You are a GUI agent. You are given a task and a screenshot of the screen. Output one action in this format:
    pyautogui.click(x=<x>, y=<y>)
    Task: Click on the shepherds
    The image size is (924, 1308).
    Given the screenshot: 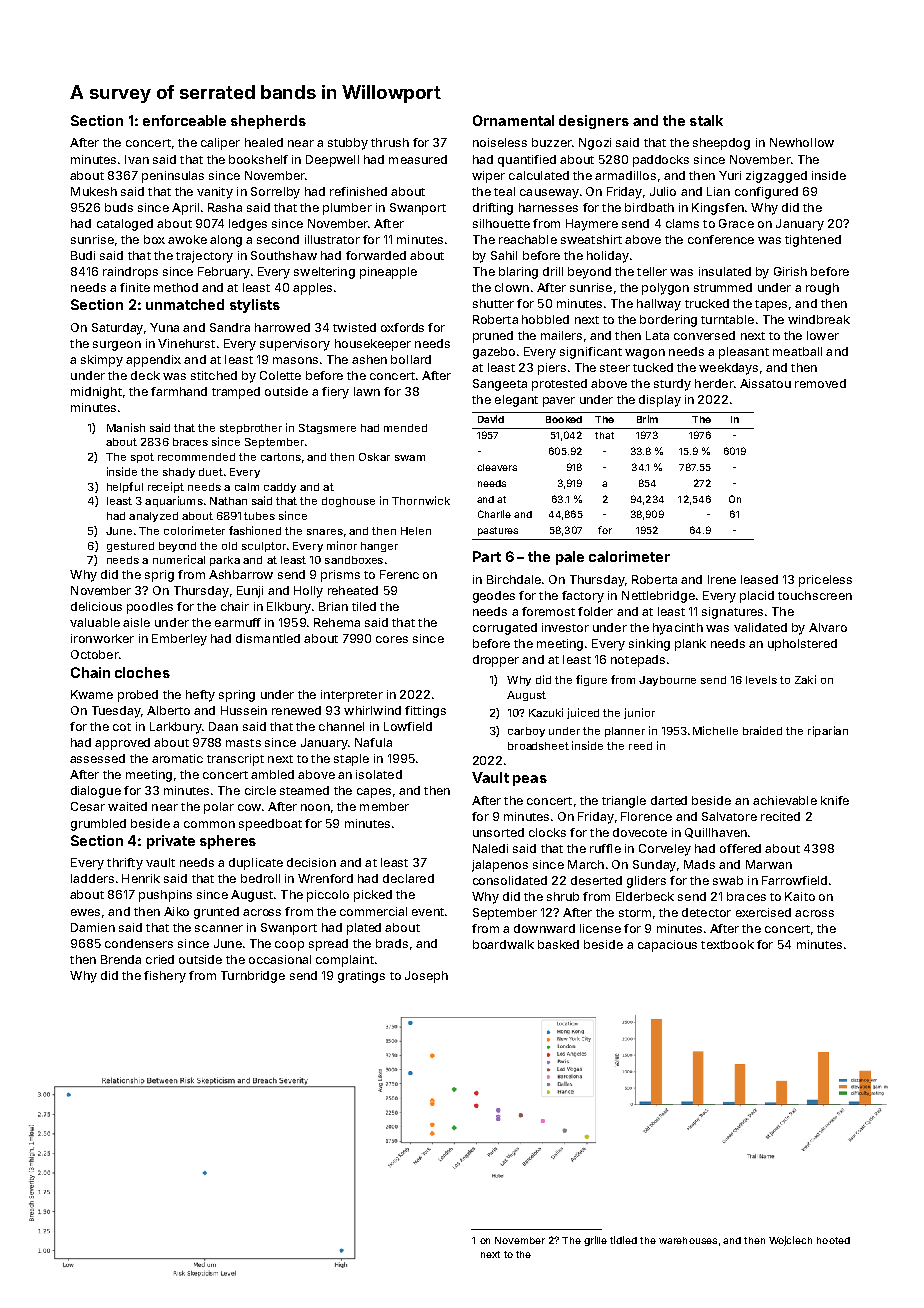 What is the action you would take?
    pyautogui.click(x=268, y=122)
